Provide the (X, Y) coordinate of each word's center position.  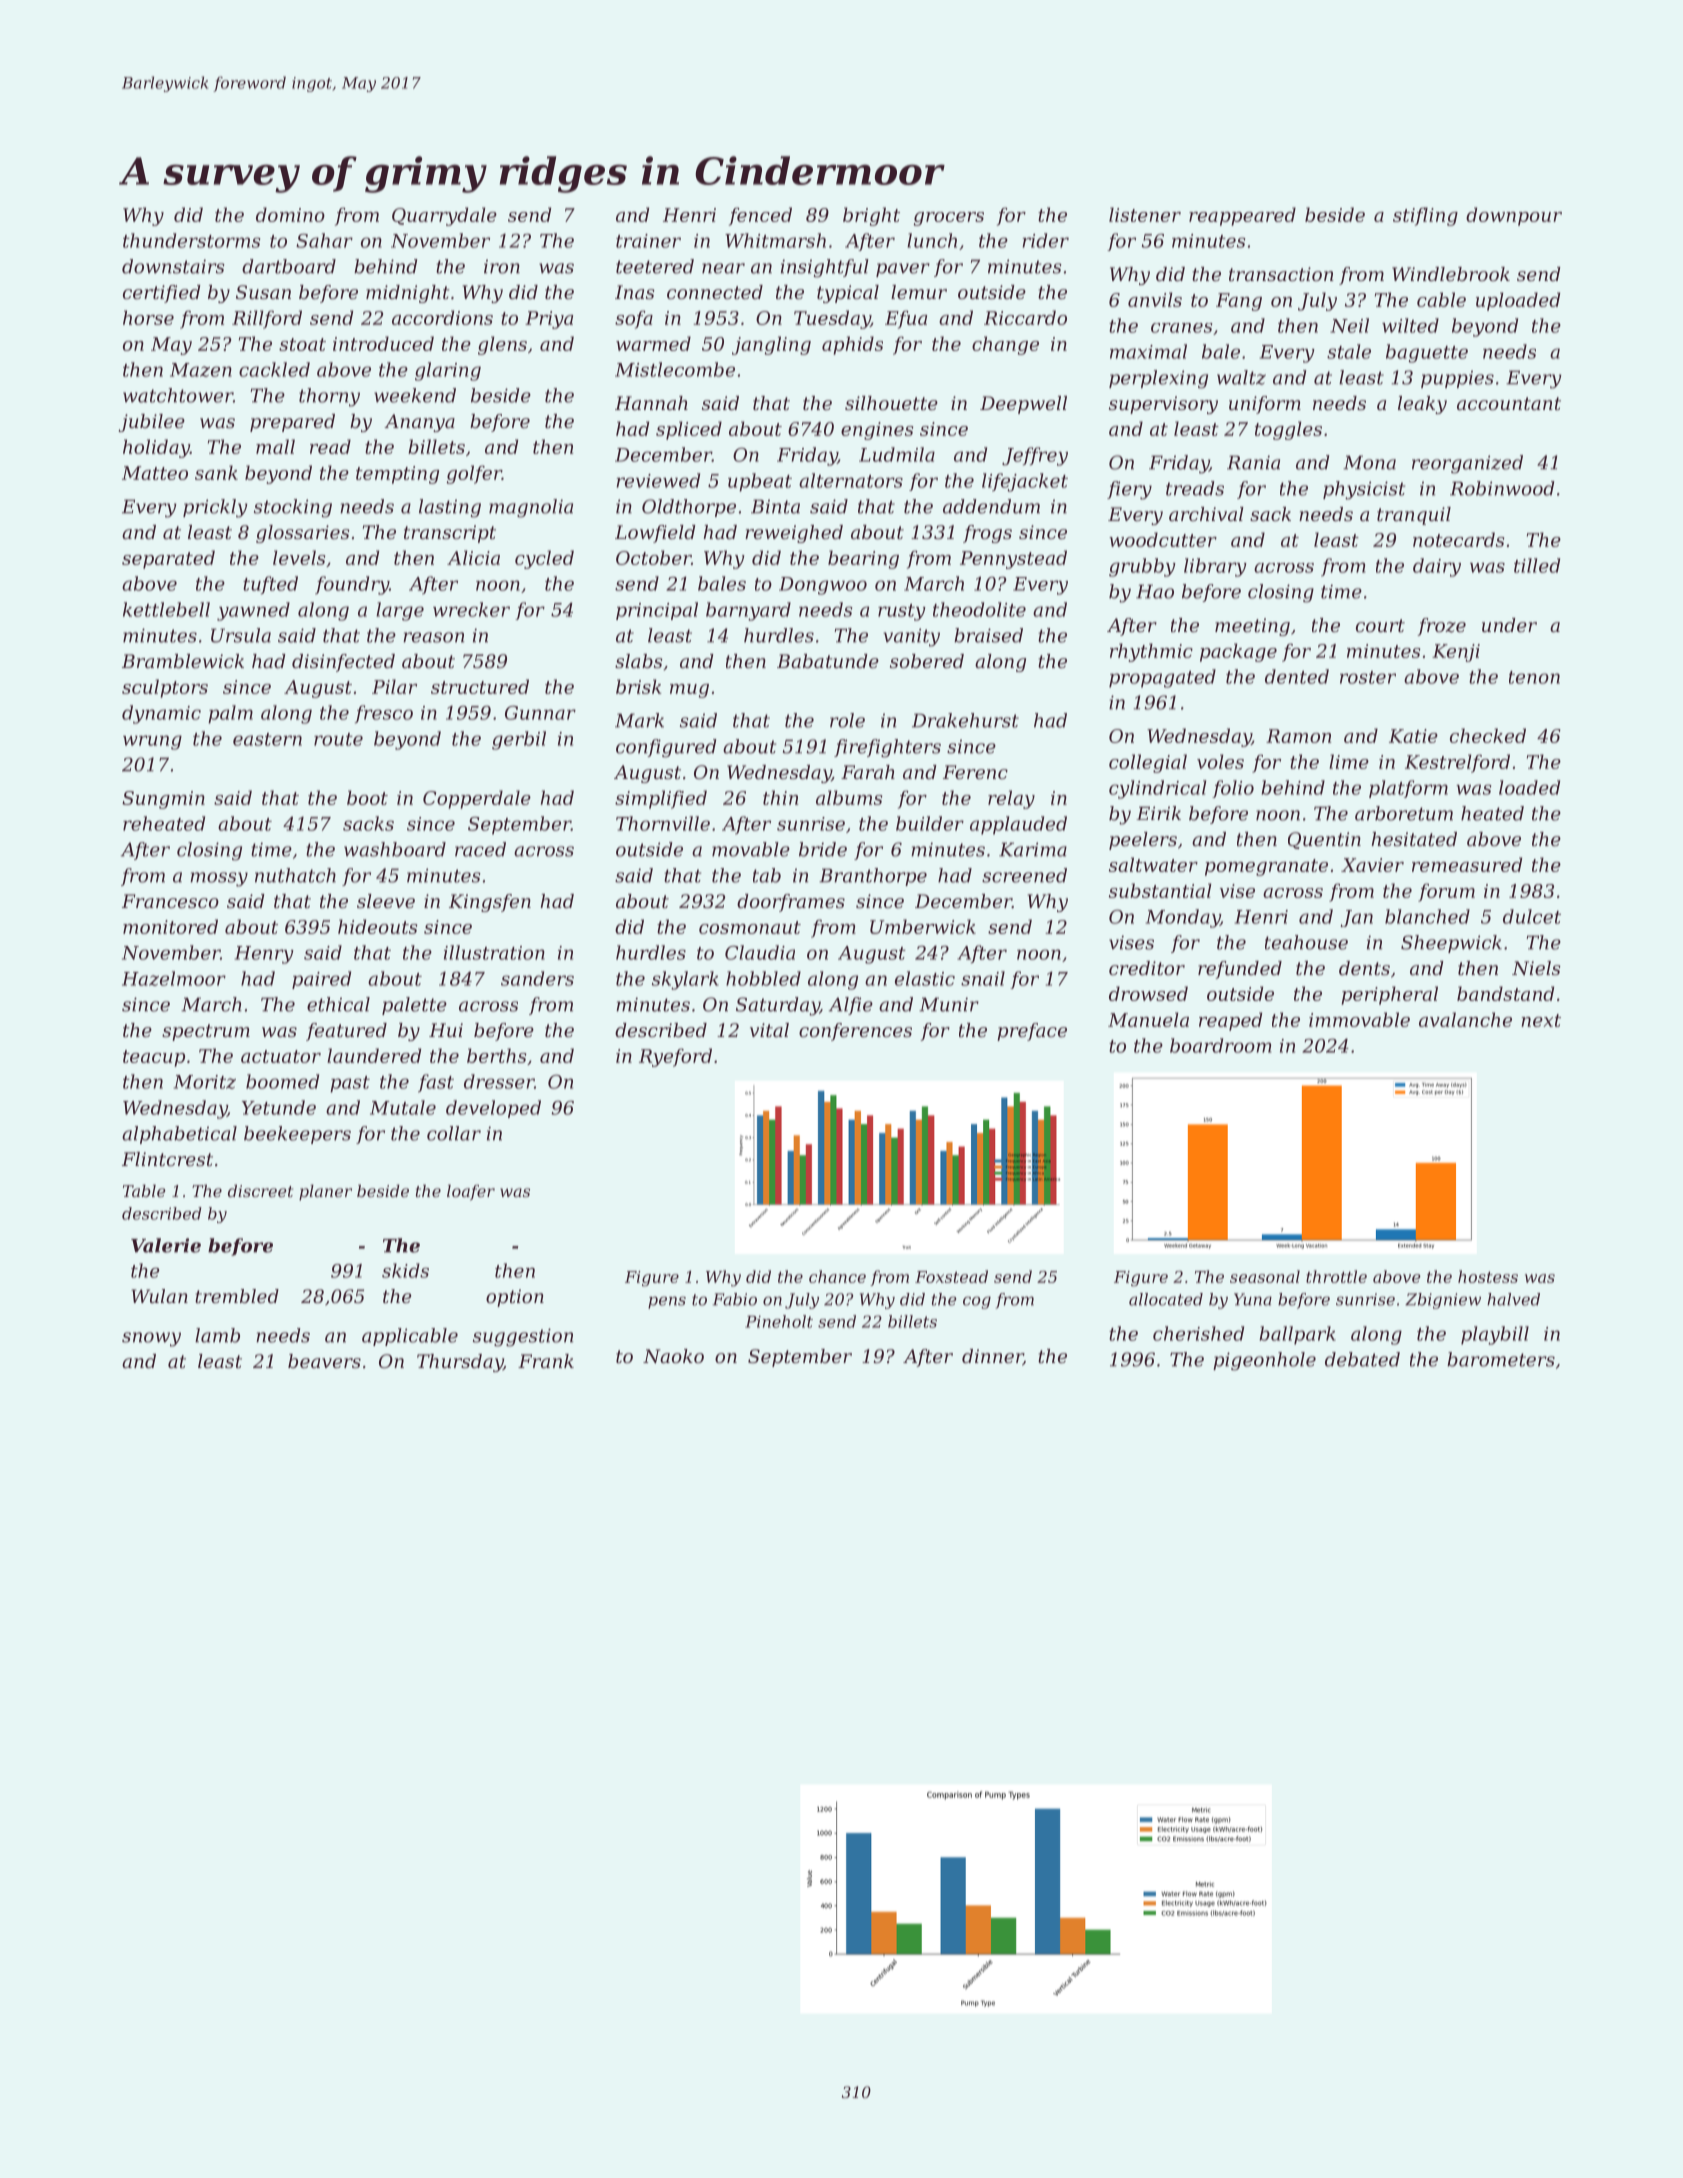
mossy (219, 879)
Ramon (1298, 736)
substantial (1160, 890)
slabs (639, 661)
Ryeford (675, 1057)
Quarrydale (444, 216)
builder (930, 823)
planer (325, 1192)
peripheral (1390, 995)
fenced (760, 216)
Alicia (473, 557)
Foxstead (951, 1276)
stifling (1425, 216)
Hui (446, 1030)
